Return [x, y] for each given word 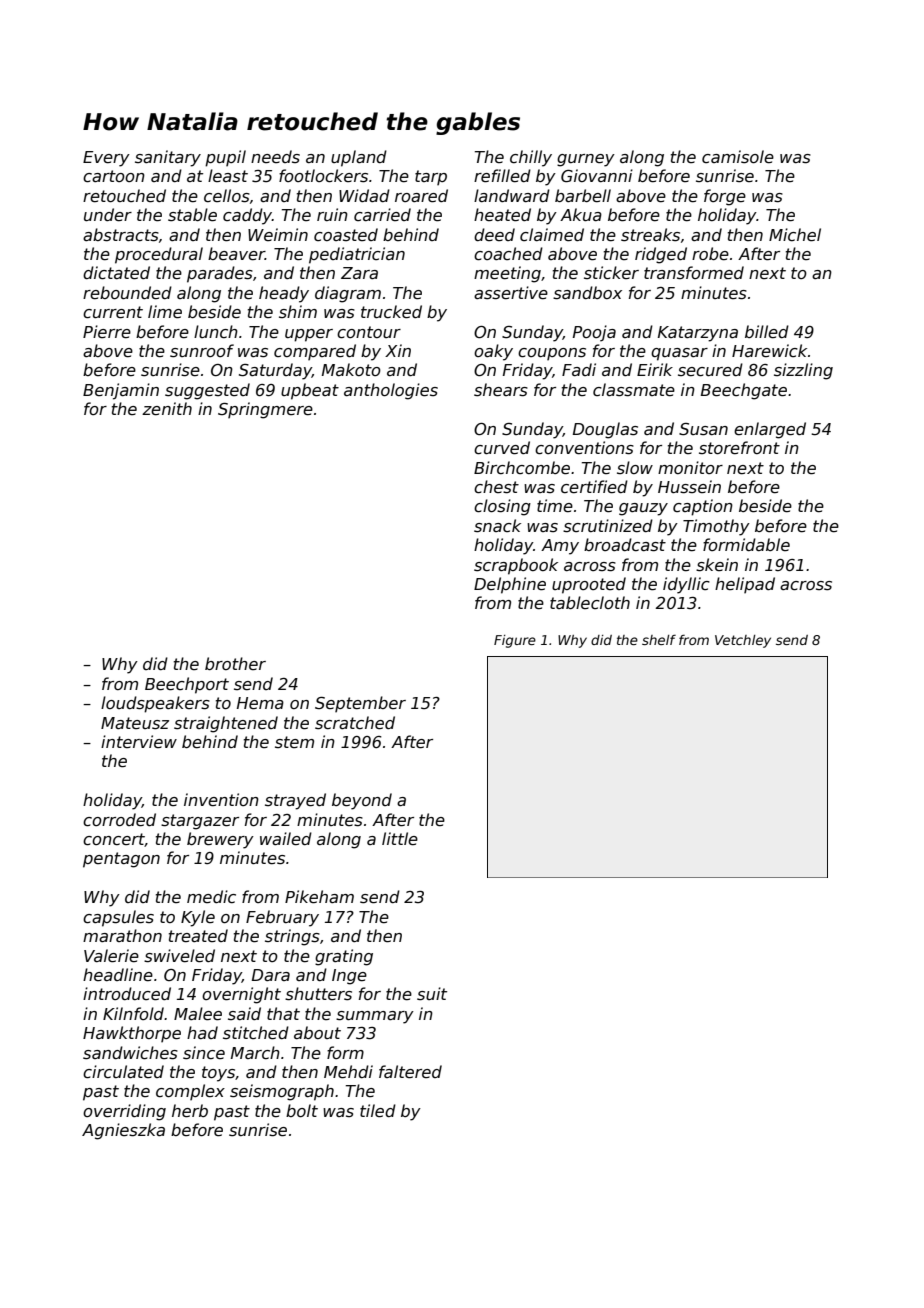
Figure [515, 641]
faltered [410, 1072]
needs [275, 156]
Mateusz [135, 723]
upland [359, 158]
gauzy [643, 509]
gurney [586, 160]
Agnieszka [123, 1131]
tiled [378, 1111]
